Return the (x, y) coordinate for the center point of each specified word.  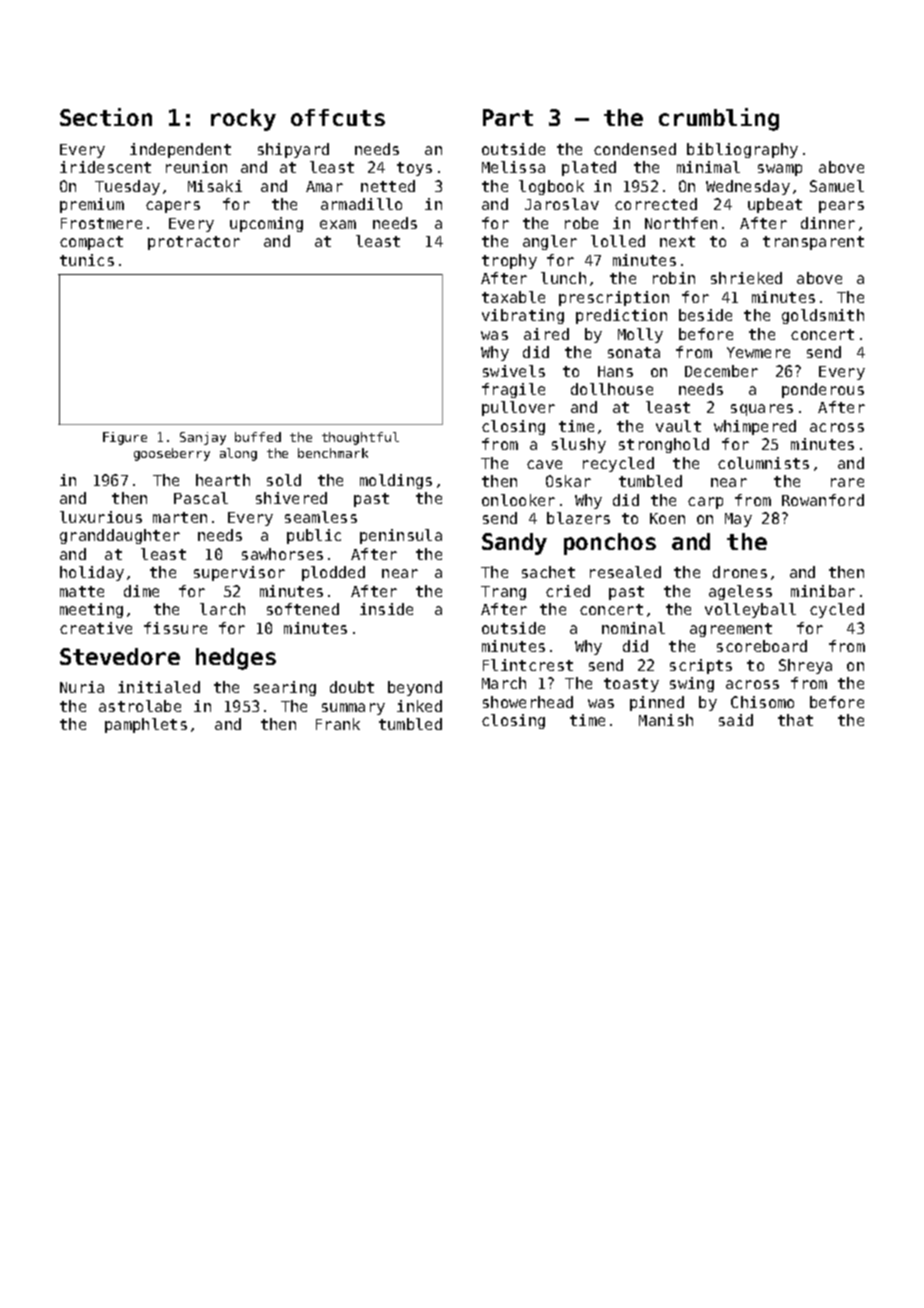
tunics (87, 260)
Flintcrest (528, 665)
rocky (243, 120)
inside (386, 609)
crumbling (719, 119)
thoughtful (360, 438)
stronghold (664, 445)
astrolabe (140, 706)
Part (508, 117)
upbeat (775, 205)
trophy (509, 261)
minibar (823, 591)
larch (222, 609)
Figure (125, 438)
